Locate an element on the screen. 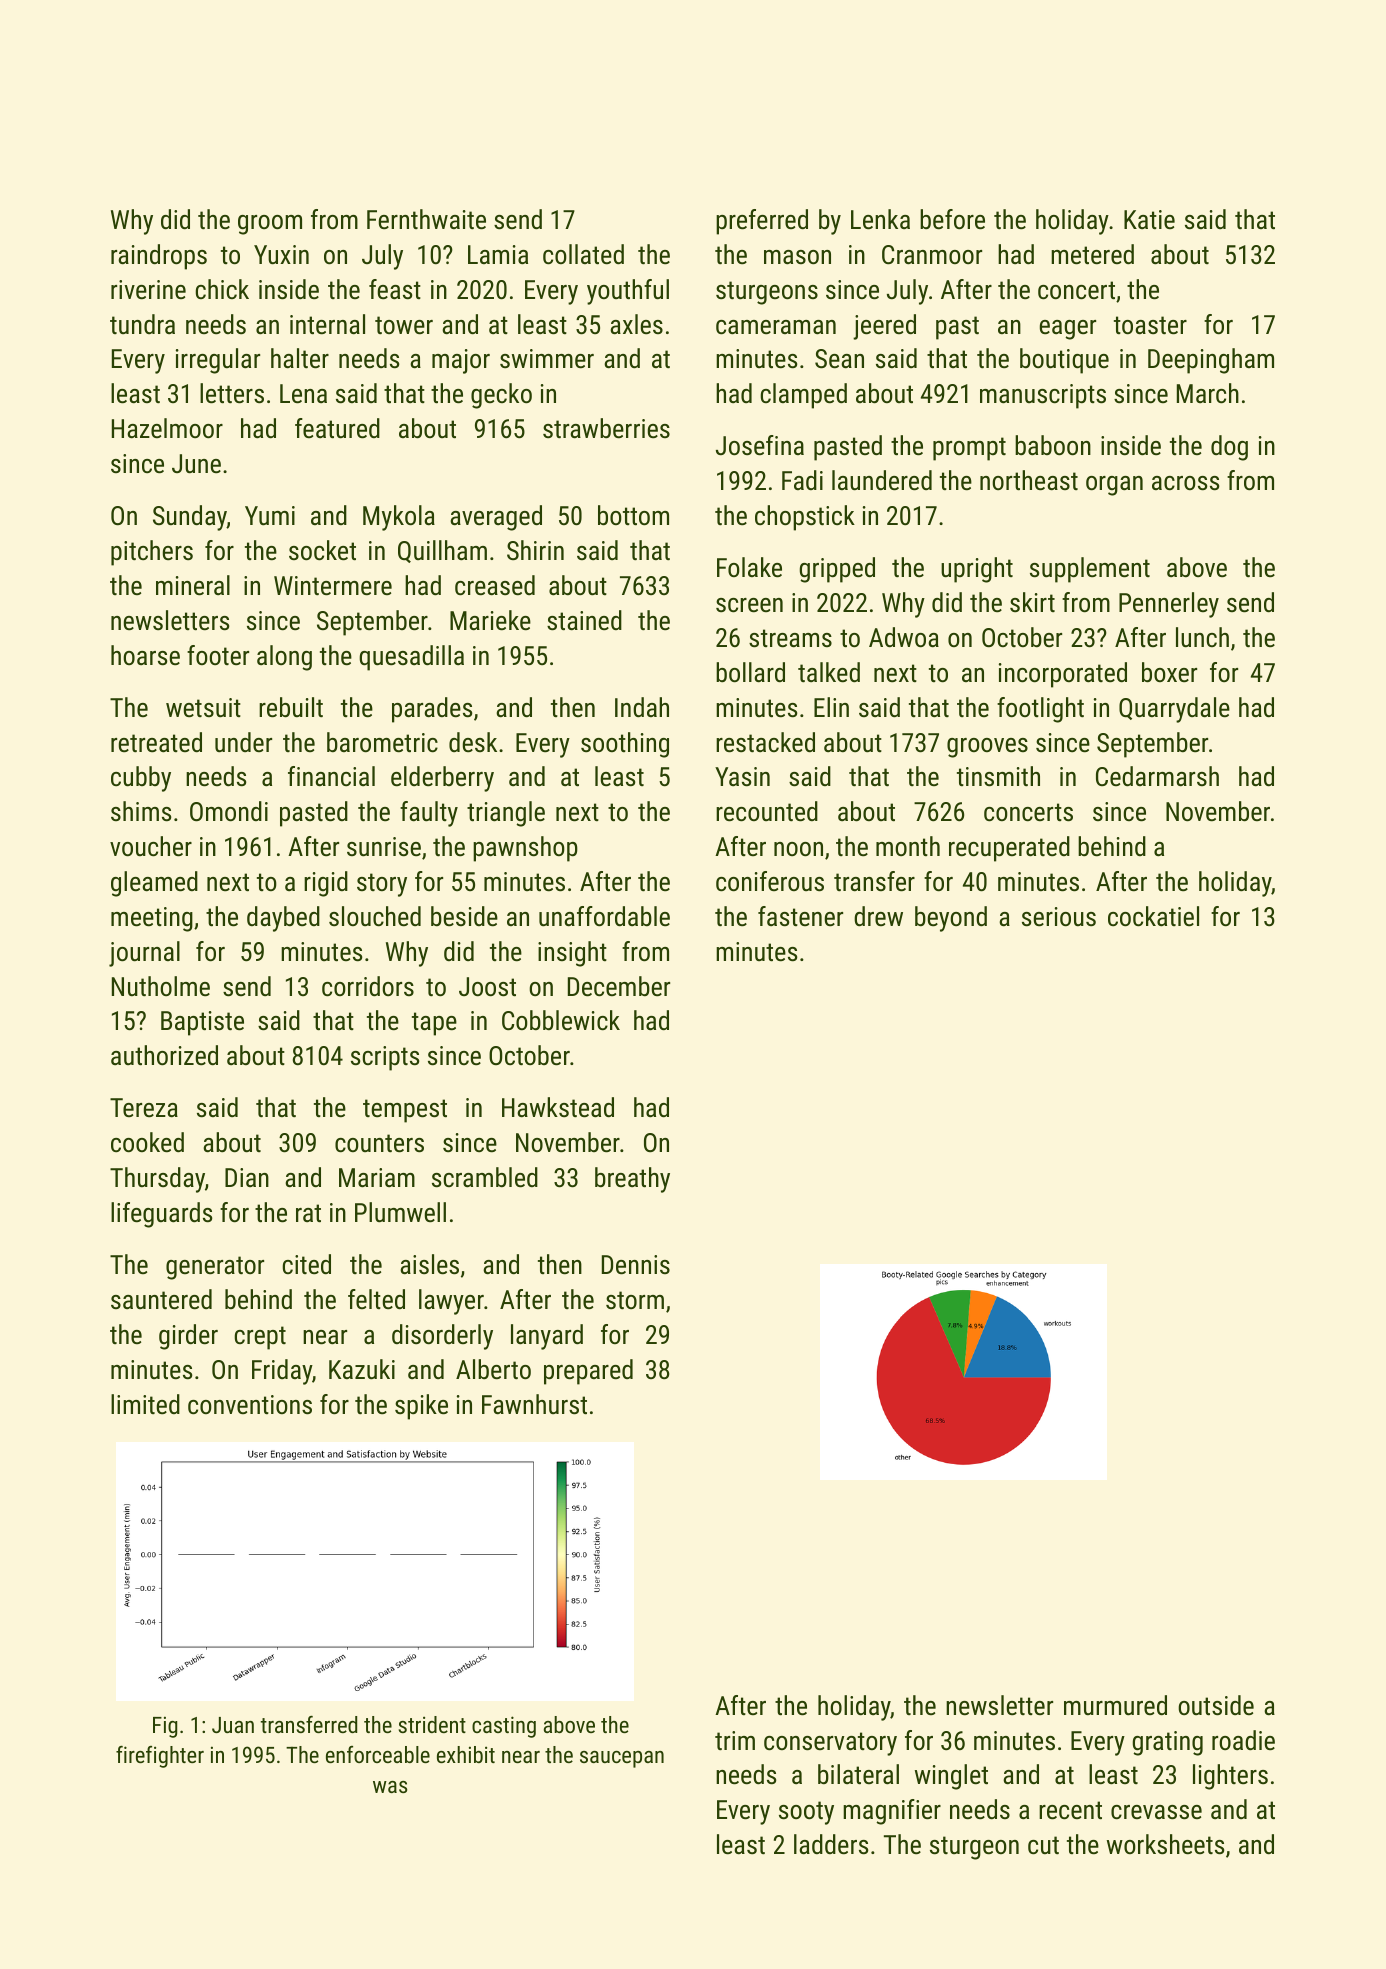  Fawnhurst is located at coordinates (534, 1404).
